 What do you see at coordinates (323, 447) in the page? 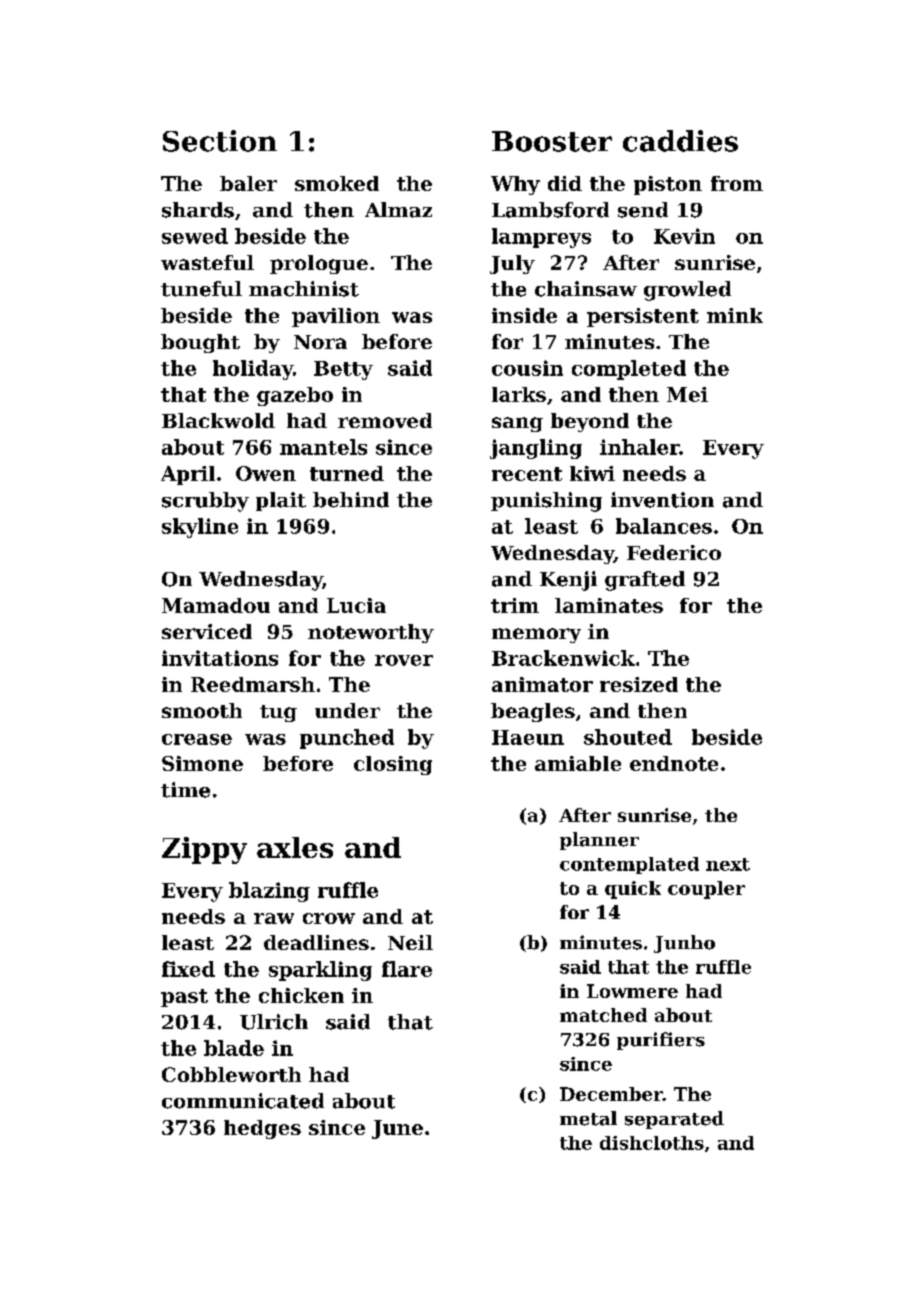
I see `mantels` at bounding box center [323, 447].
